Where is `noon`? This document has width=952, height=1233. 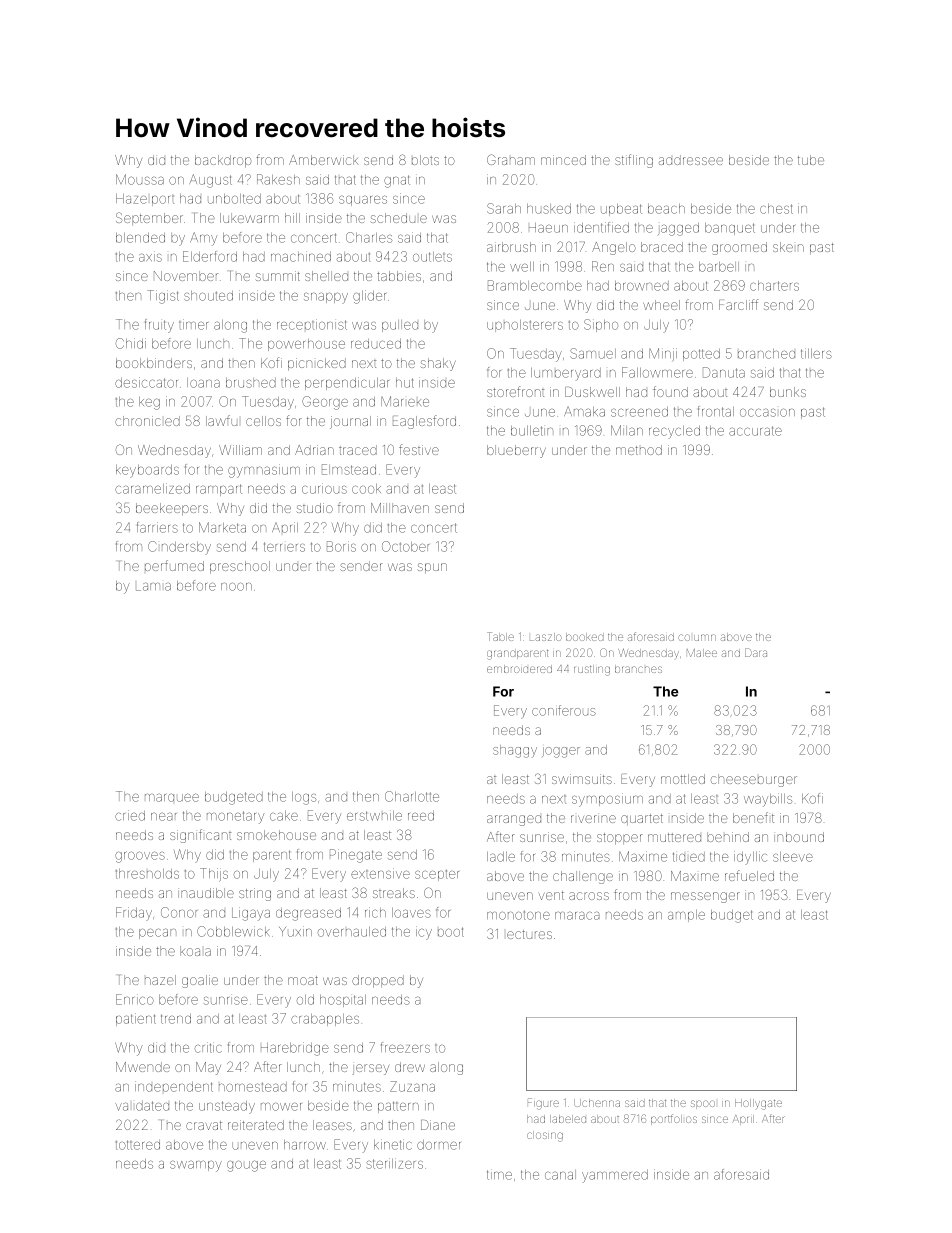 noon is located at coordinates (236, 587).
